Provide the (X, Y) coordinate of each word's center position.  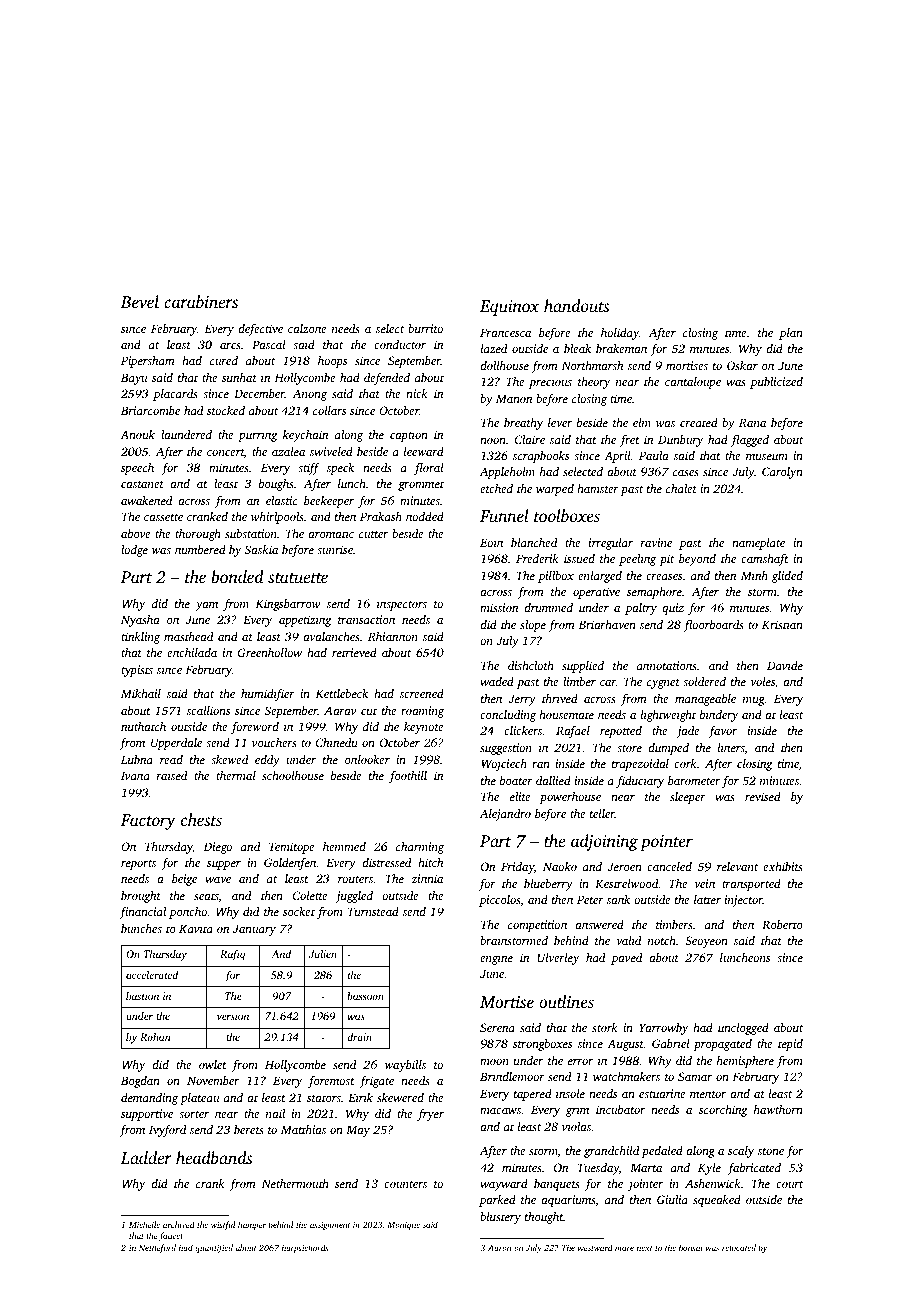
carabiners (201, 301)
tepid (790, 1045)
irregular (611, 544)
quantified (214, 1248)
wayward (504, 1185)
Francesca (505, 332)
